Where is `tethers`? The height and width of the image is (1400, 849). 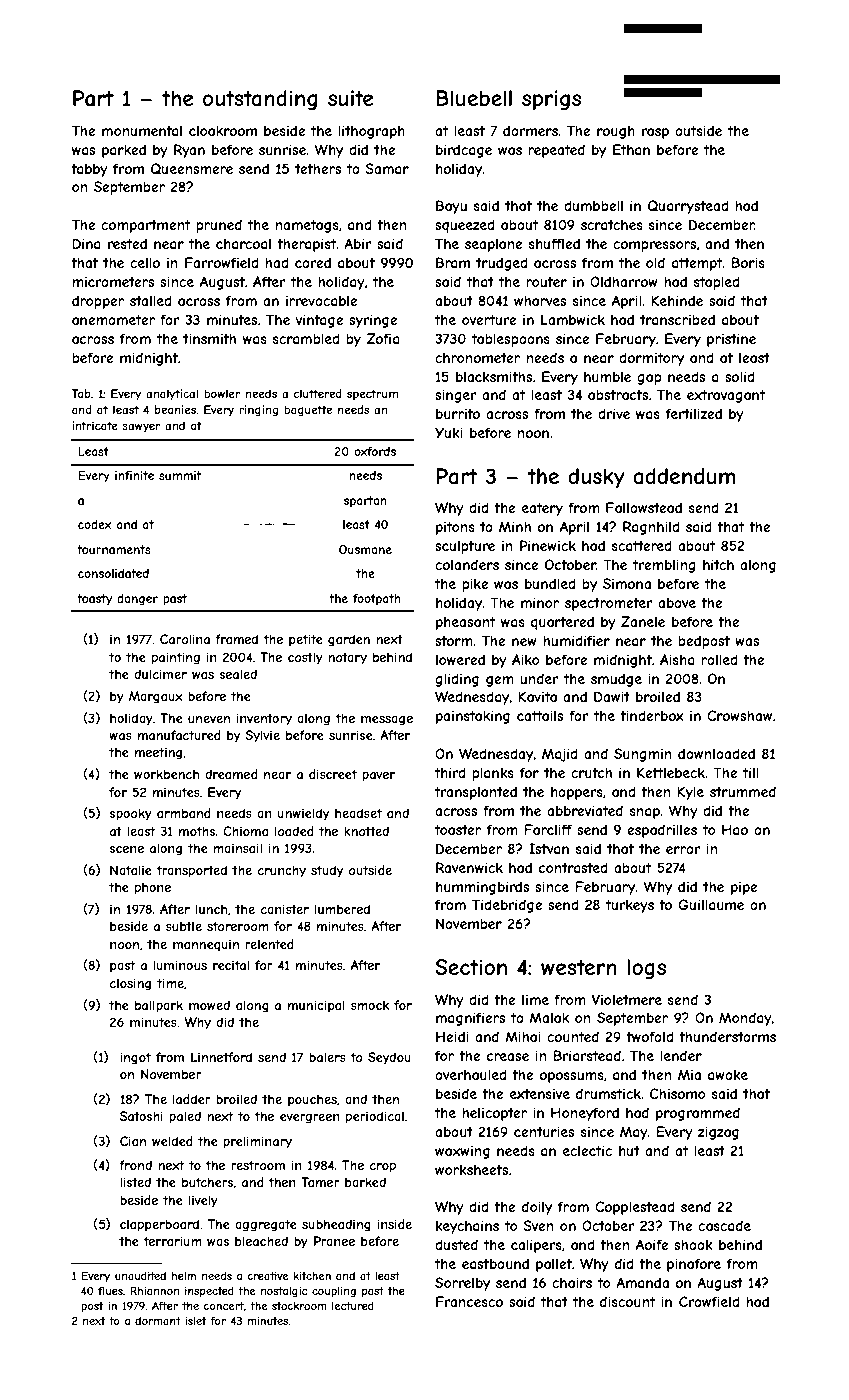
tethers is located at coordinates (318, 168).
